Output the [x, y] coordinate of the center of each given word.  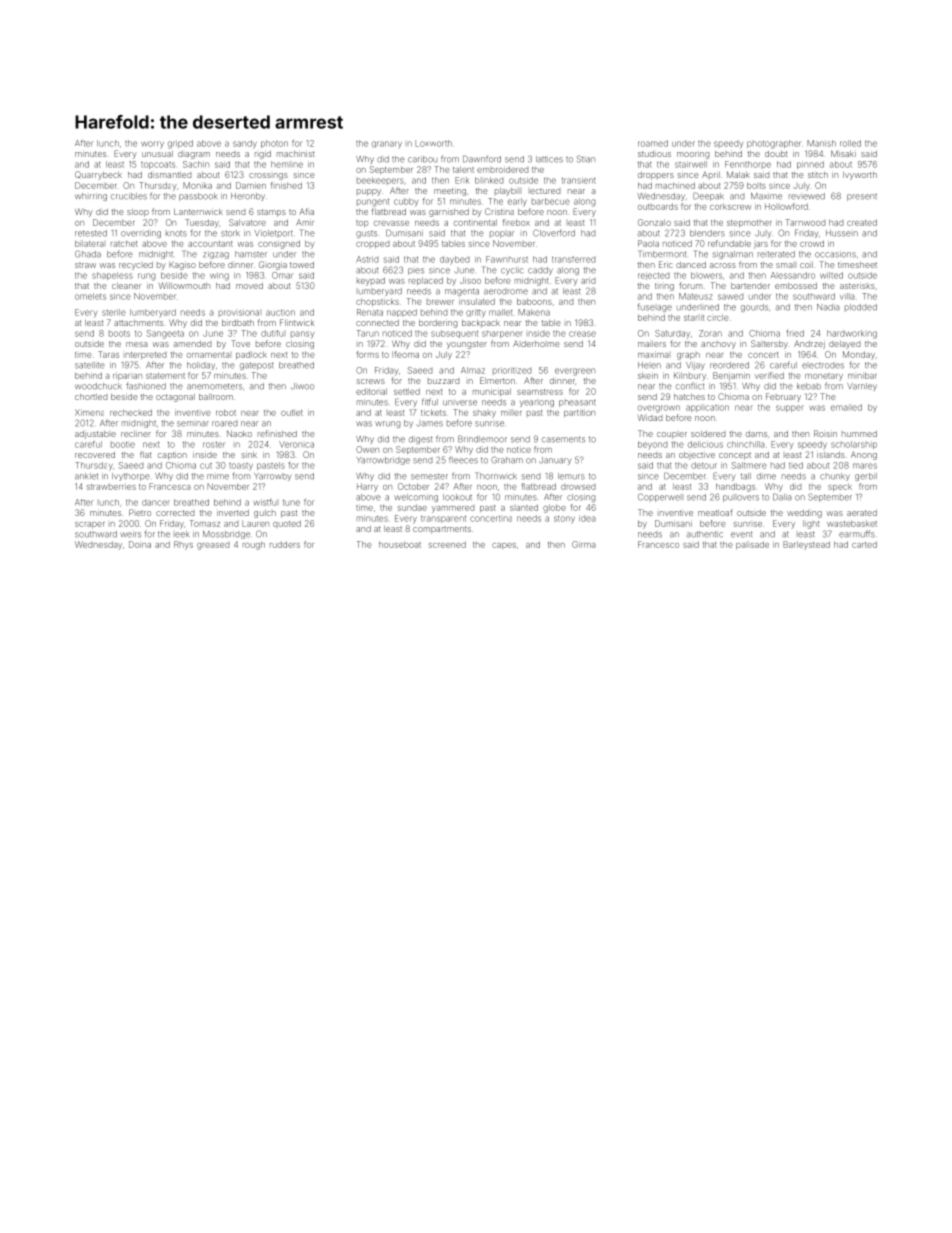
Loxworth [433, 143]
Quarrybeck [98, 175]
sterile [114, 312]
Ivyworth [860, 176]
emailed [846, 407]
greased [213, 546]
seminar [193, 424]
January [555, 461]
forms [368, 354]
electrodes [823, 366]
